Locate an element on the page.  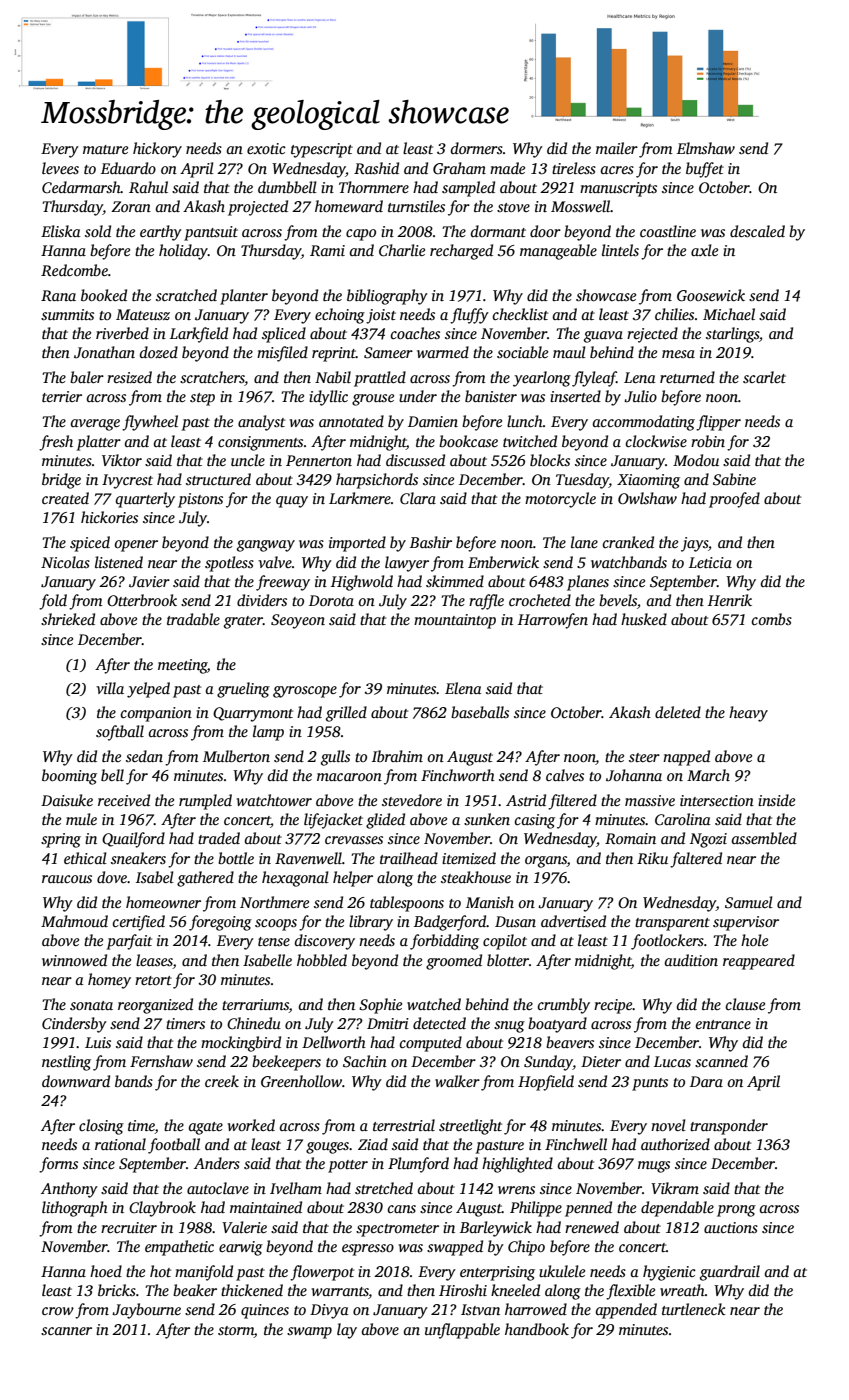
scanner is located at coordinates (66, 1331).
